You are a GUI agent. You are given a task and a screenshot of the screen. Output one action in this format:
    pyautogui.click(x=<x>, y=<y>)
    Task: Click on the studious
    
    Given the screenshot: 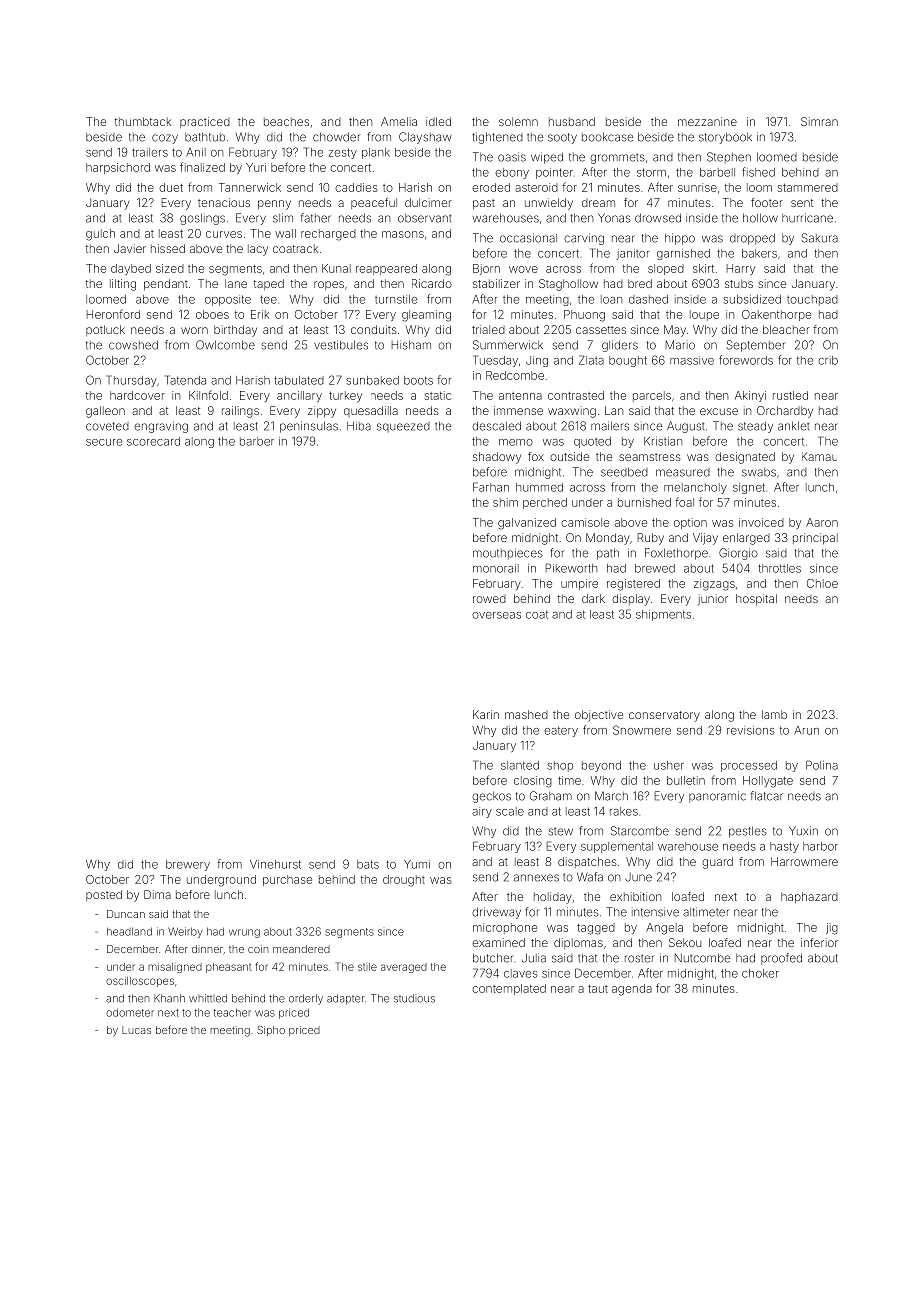 What is the action you would take?
    pyautogui.click(x=414, y=998)
